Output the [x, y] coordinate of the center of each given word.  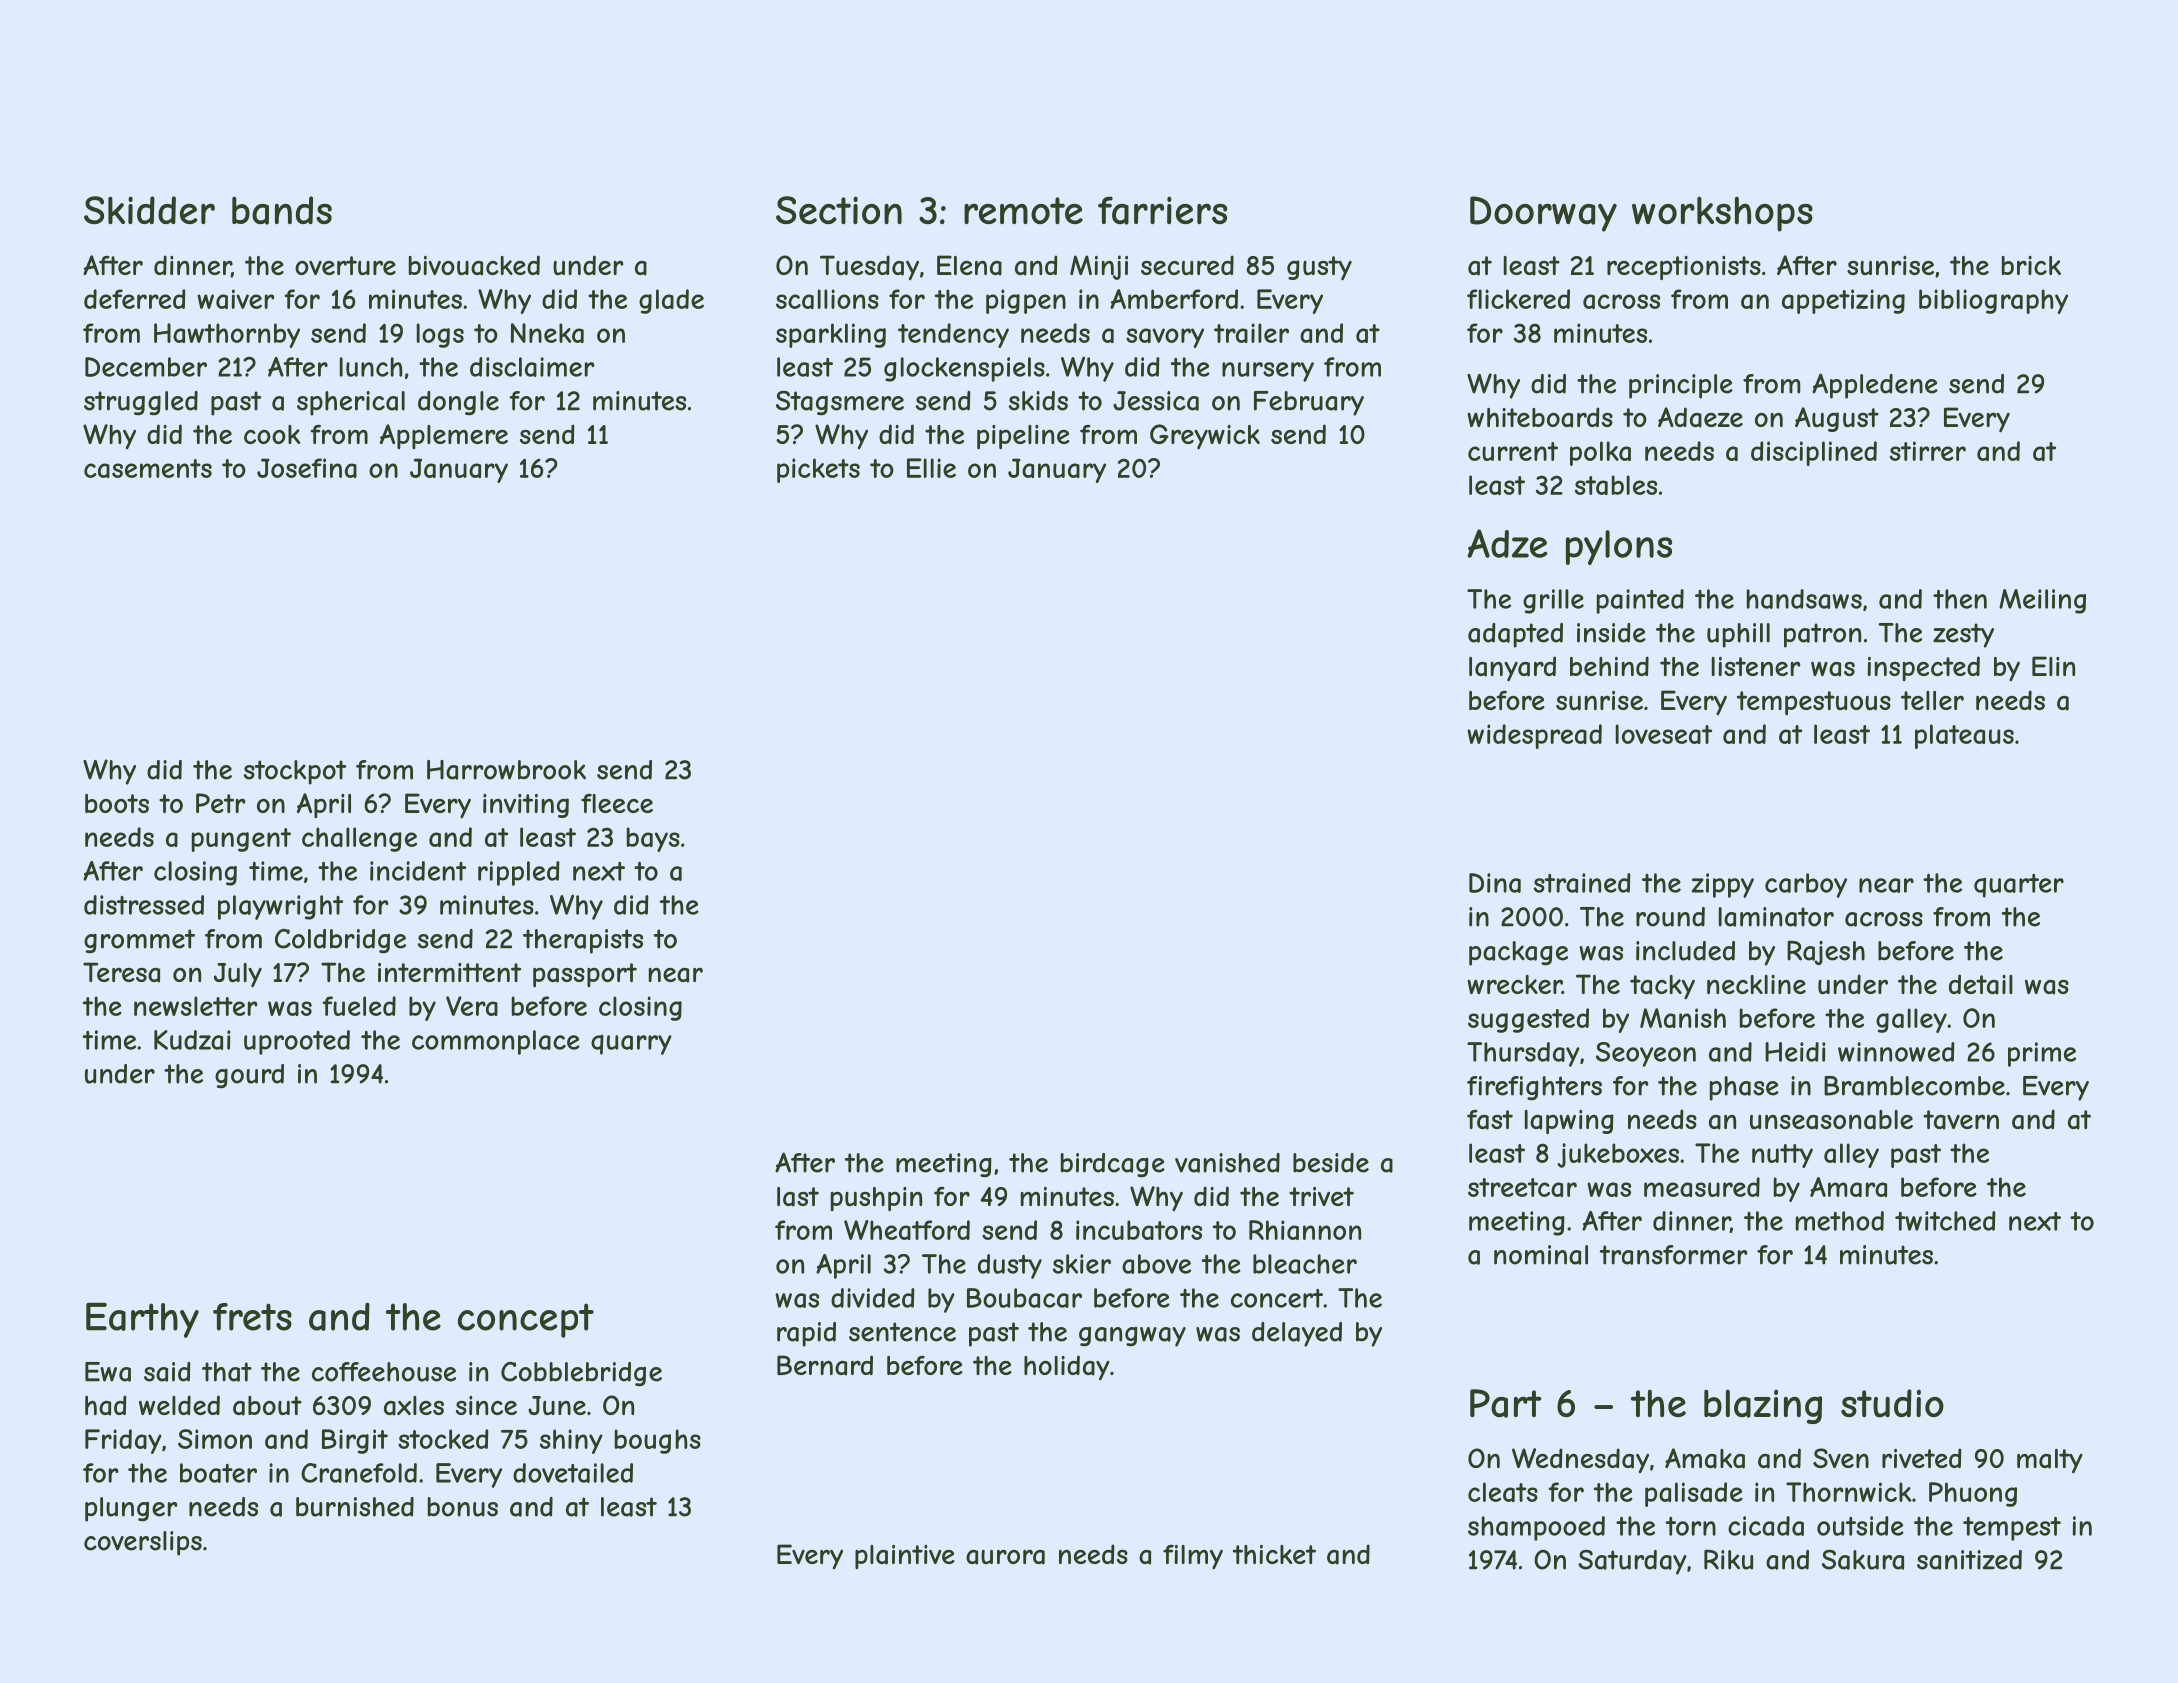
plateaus [1964, 736]
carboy [1806, 885]
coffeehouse [384, 1372]
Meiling [2042, 601]
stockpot [295, 772]
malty [2050, 1461]
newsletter [195, 1006]
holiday [1067, 1368]
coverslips [143, 1543]
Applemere [444, 436]
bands [282, 210]
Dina [1495, 883]
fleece [617, 803]
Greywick [1205, 437]
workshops [1722, 214]
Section [839, 210]
